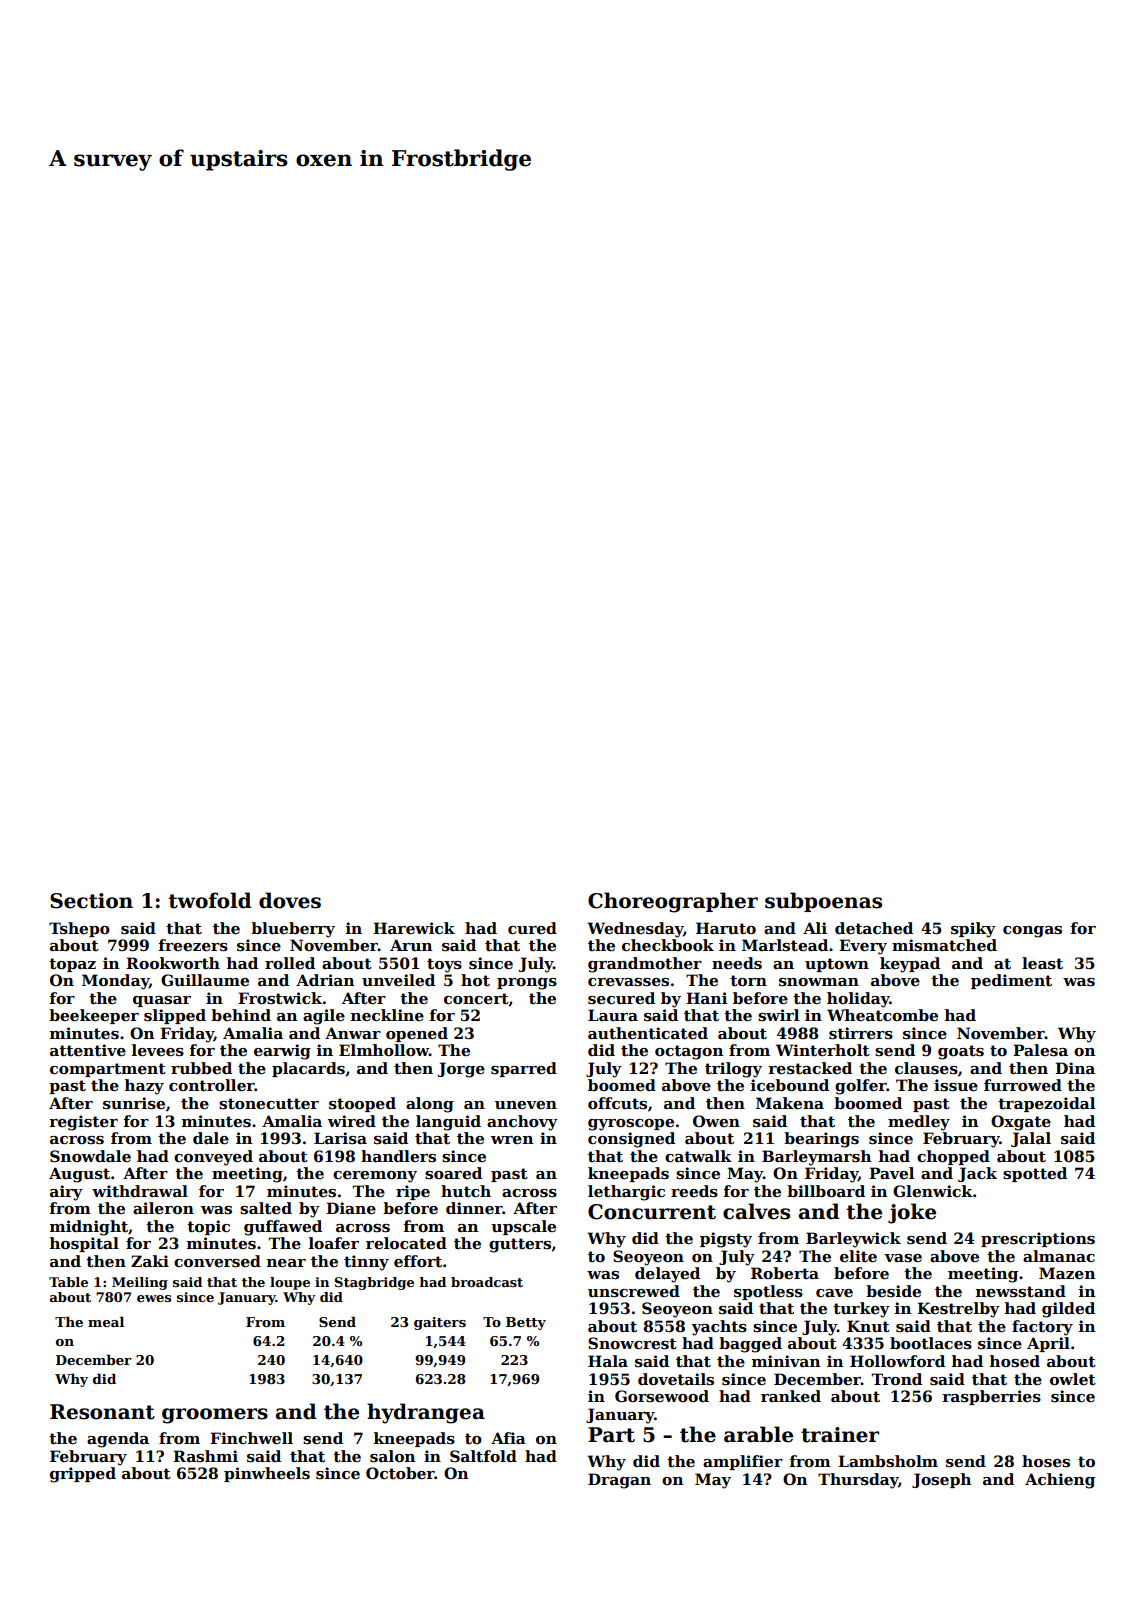 Image resolution: width=1145 pixels, height=1620 pixels. What do you see at coordinates (1031, 1139) in the screenshot?
I see `Jalal` at bounding box center [1031, 1139].
